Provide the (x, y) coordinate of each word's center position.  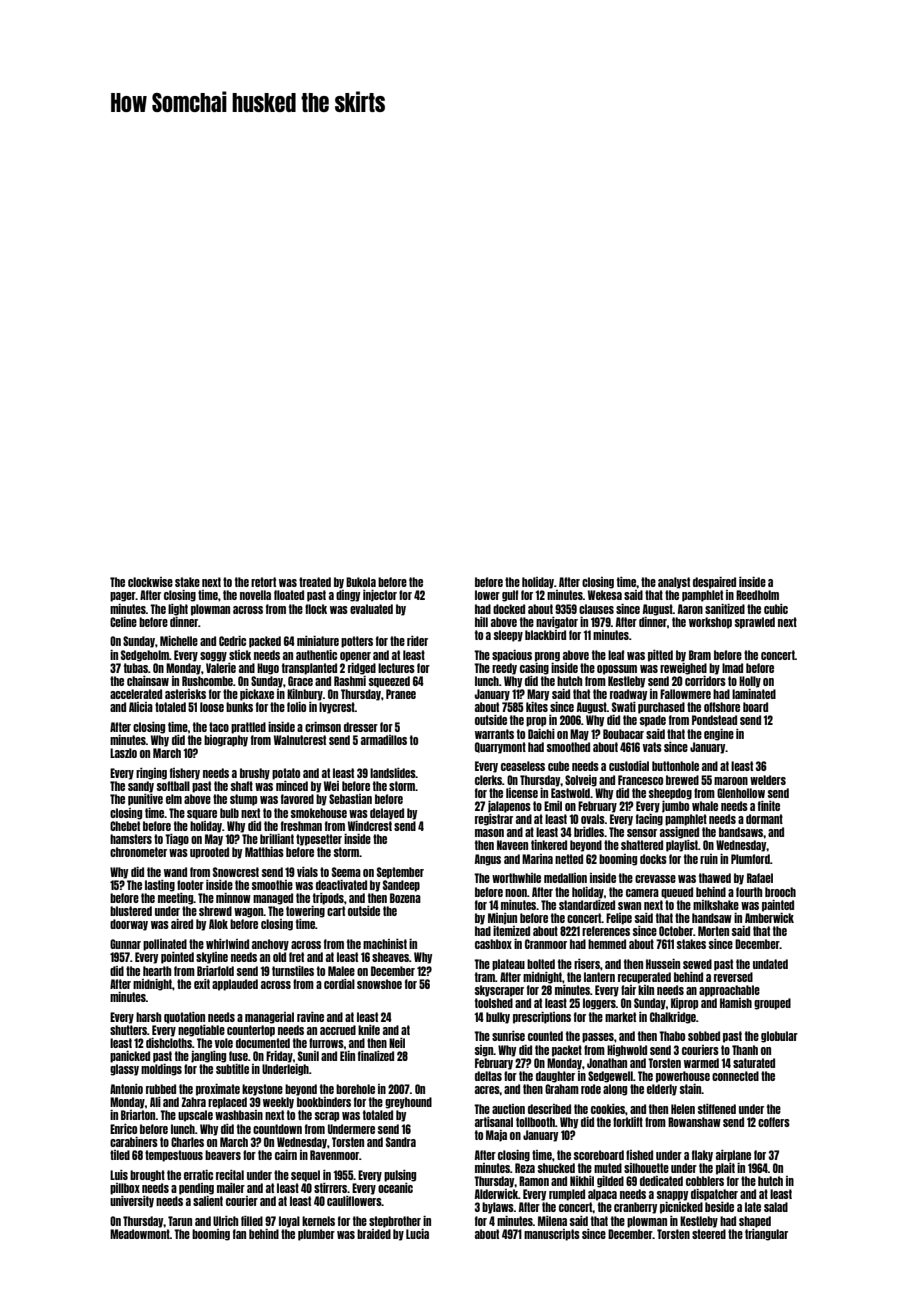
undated (770, 964)
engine (719, 735)
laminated (754, 694)
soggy (213, 657)
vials (307, 872)
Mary (538, 695)
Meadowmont (140, 1234)
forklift (628, 1122)
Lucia (417, 1234)
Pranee (401, 694)
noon (516, 893)
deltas (488, 1076)
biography (226, 741)
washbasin (239, 1115)
